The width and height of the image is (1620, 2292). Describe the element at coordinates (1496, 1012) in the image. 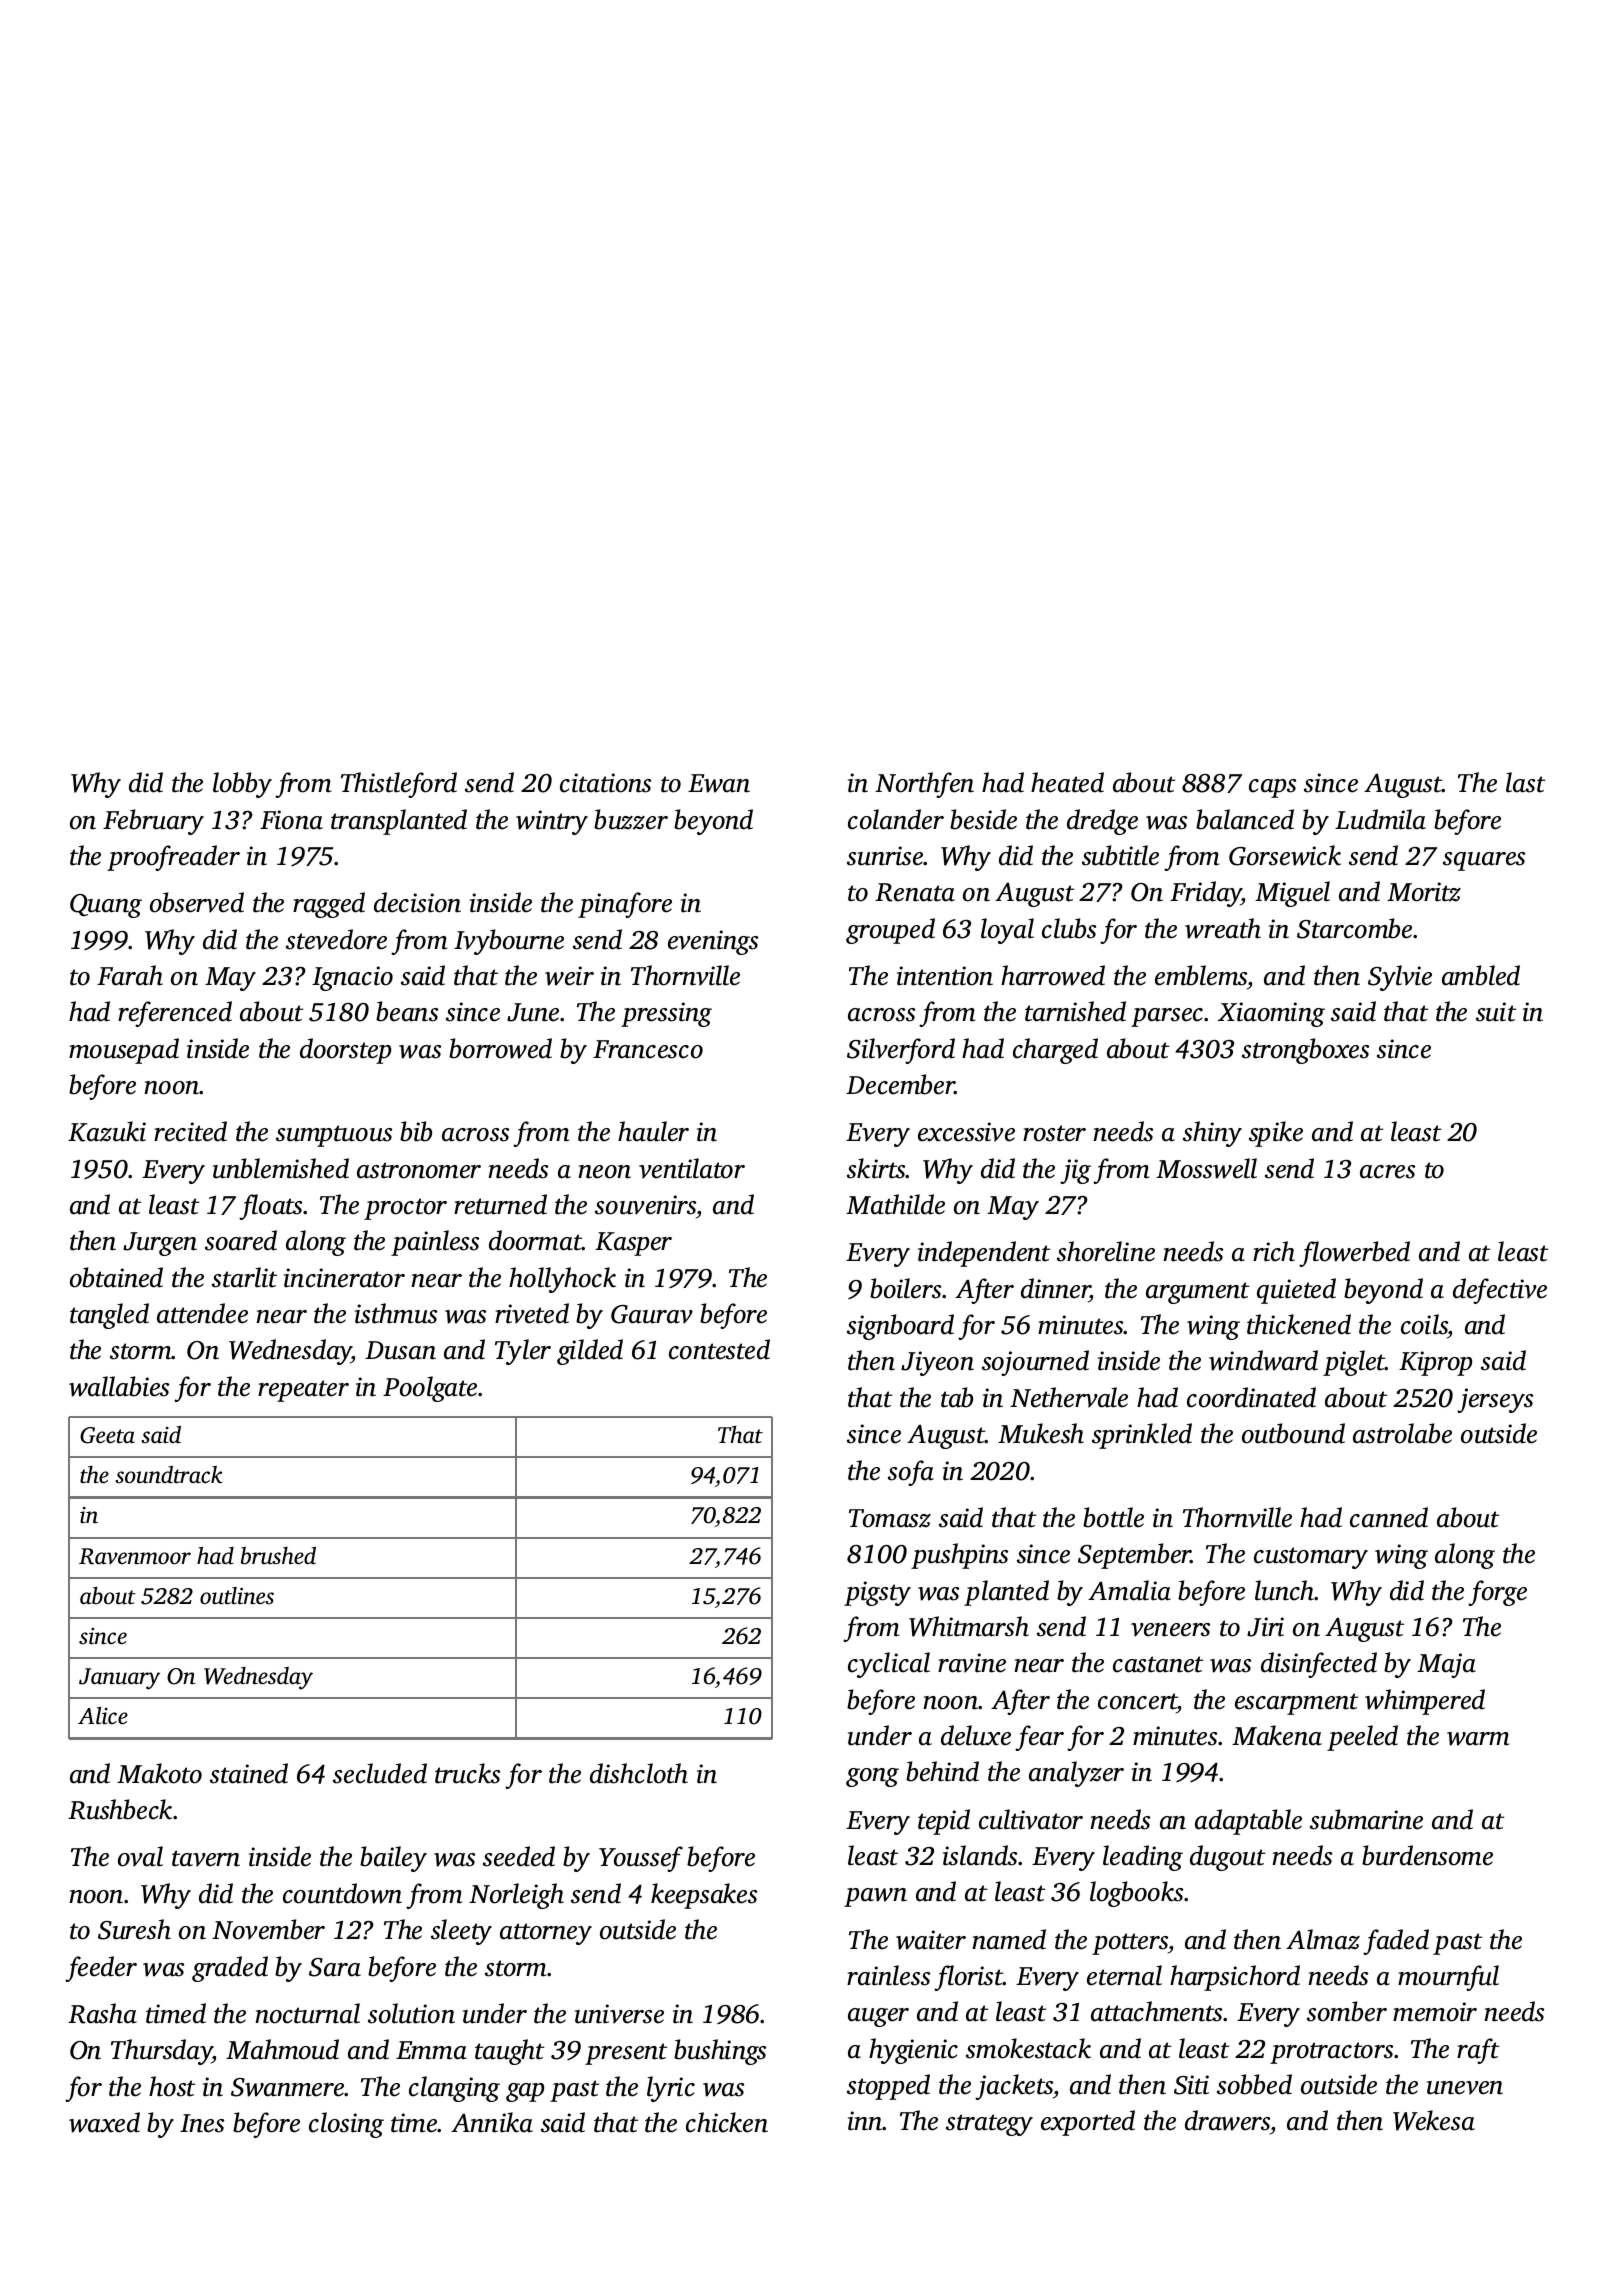

I see `suit` at that location.
